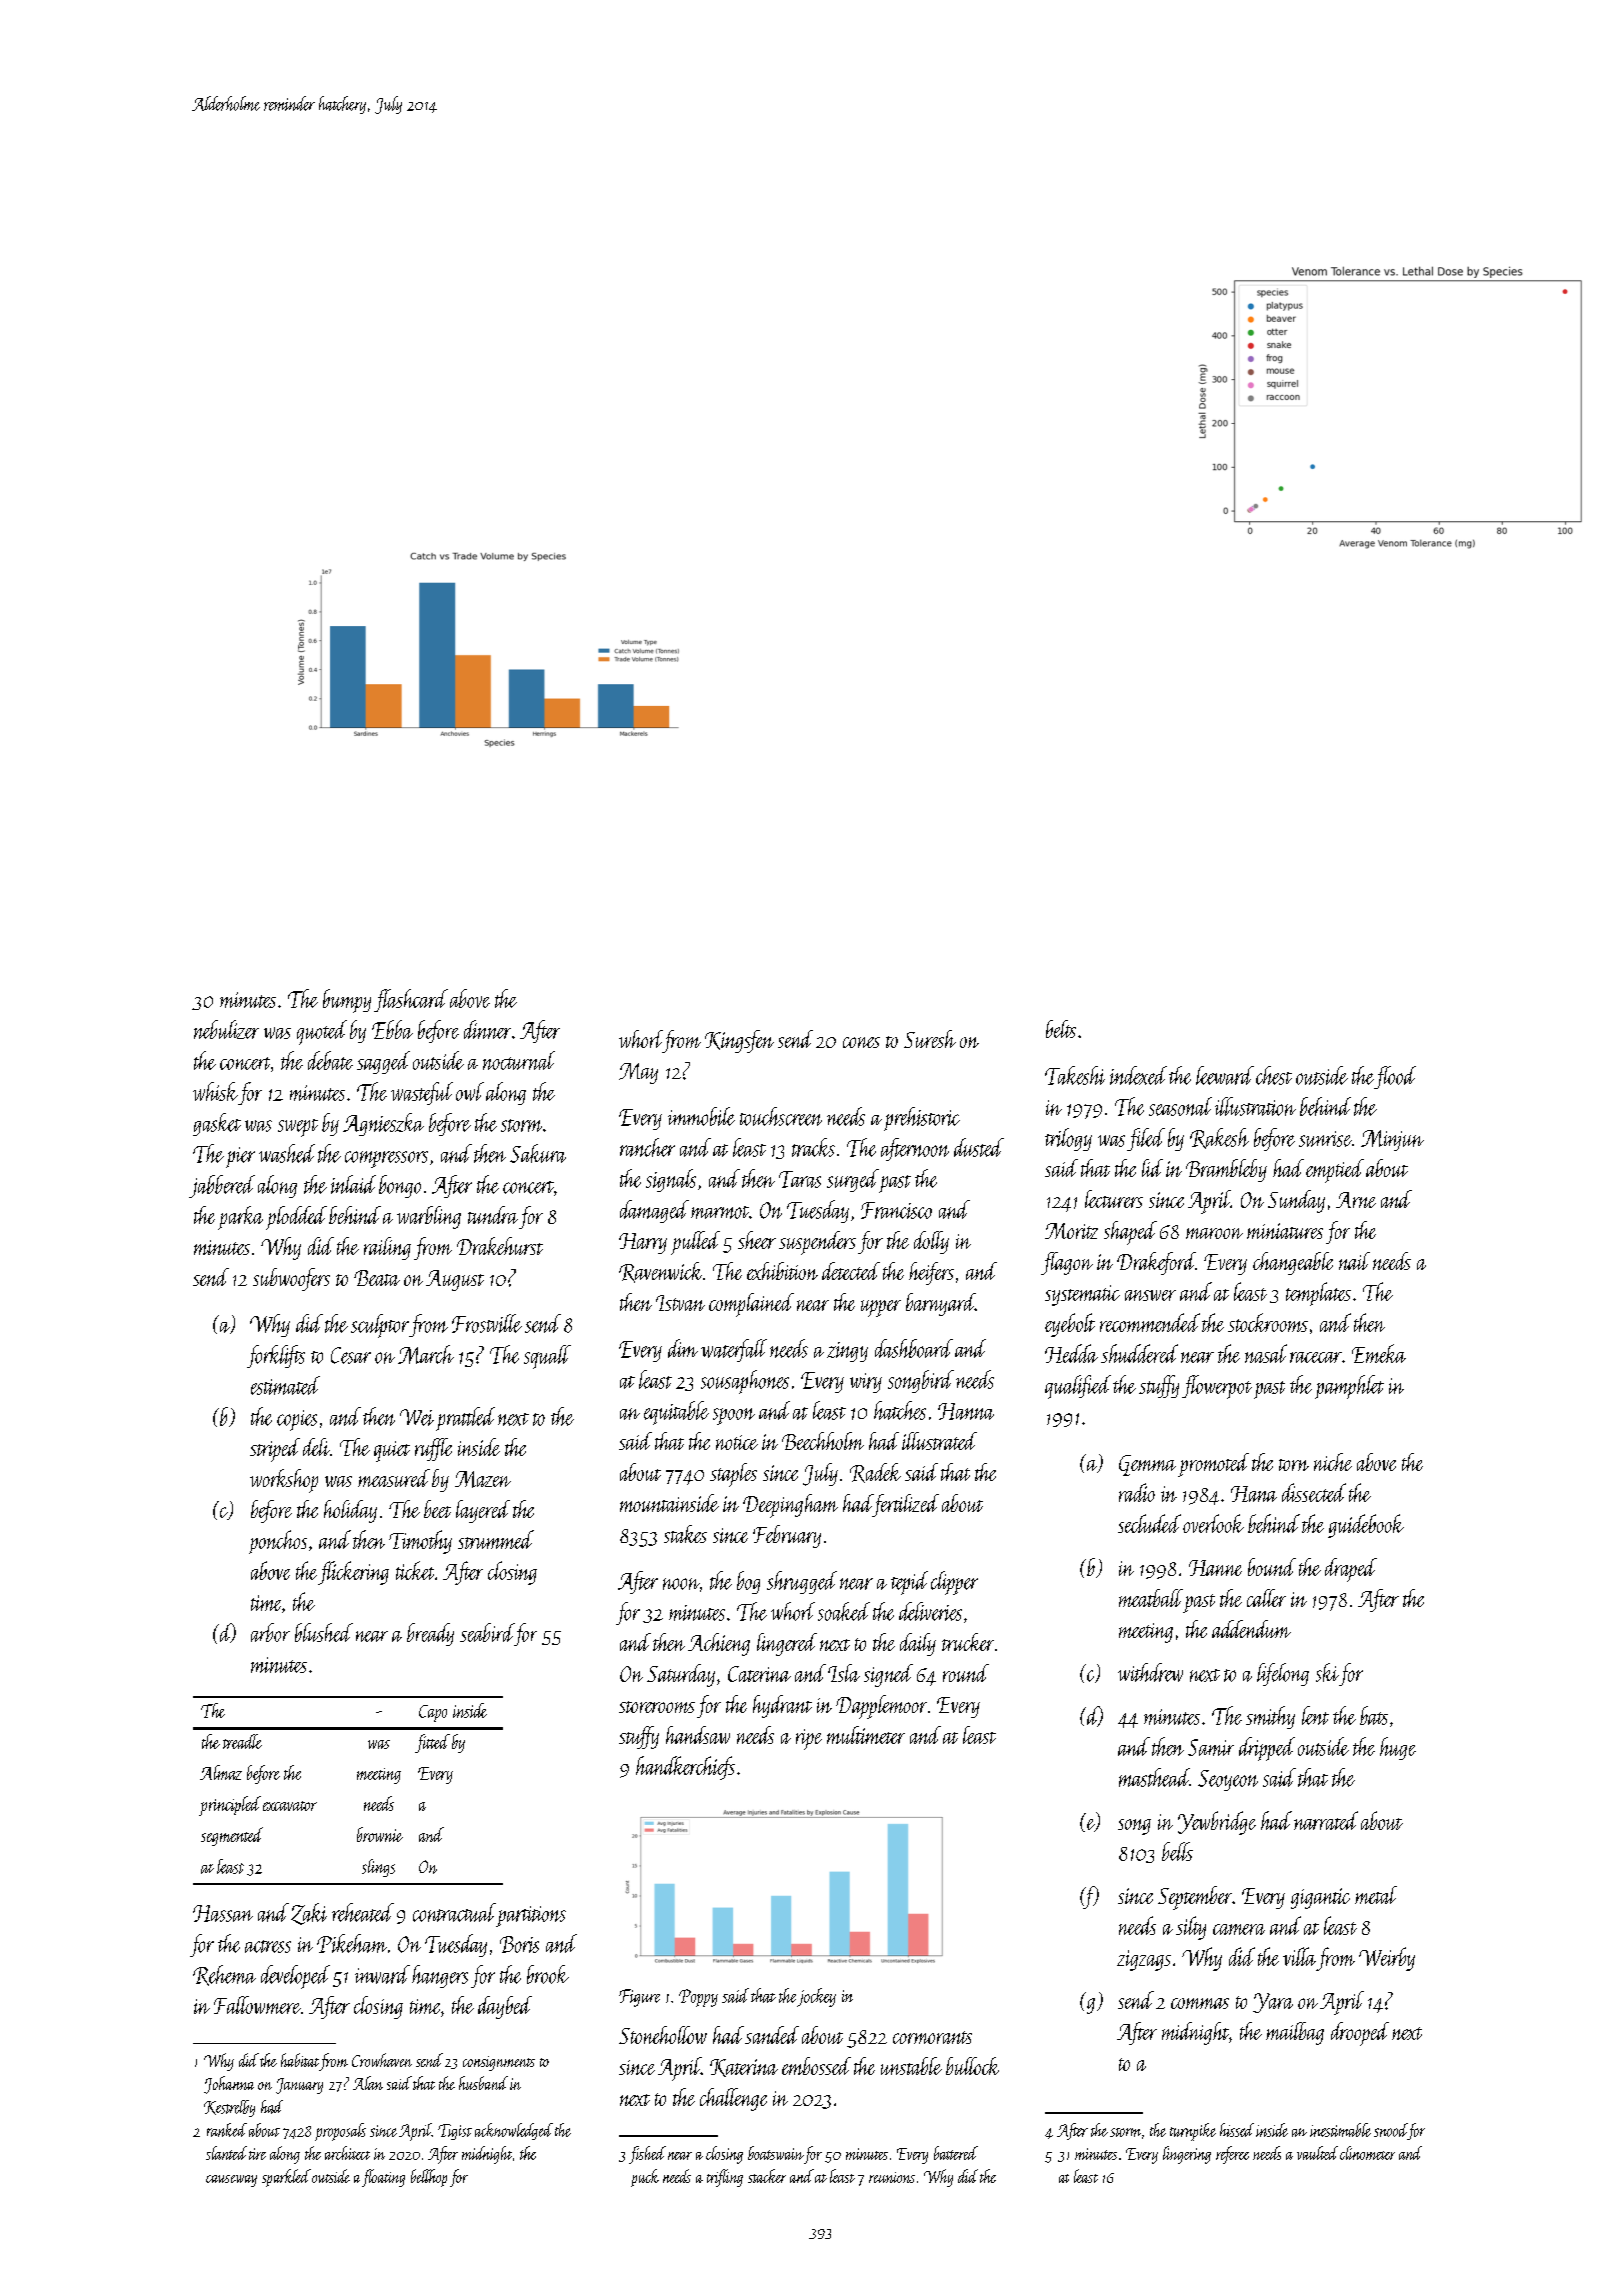  What do you see at coordinates (1225, 1075) in the document?
I see `leeward` at bounding box center [1225, 1075].
